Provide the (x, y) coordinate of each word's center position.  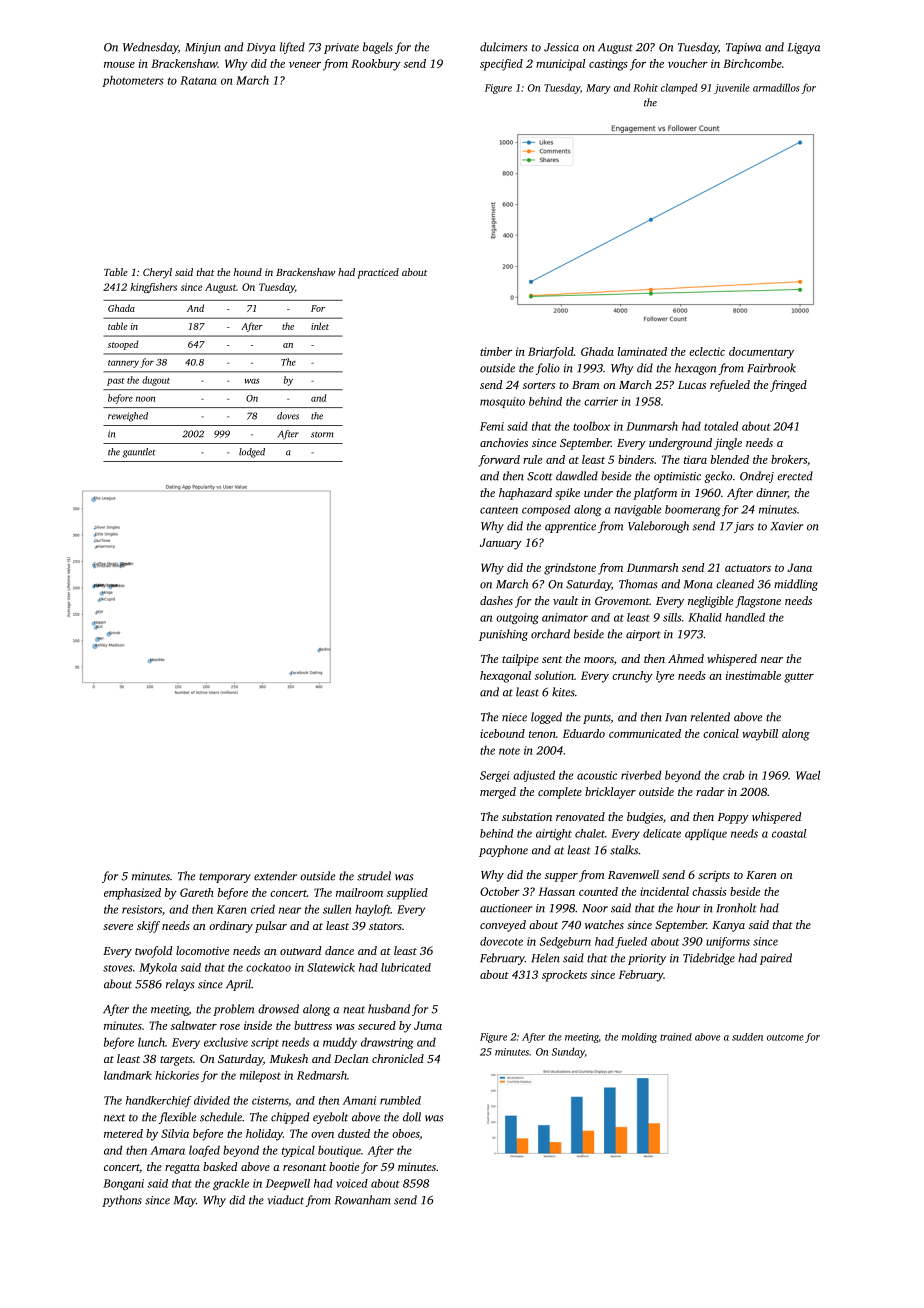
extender (275, 876)
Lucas (692, 385)
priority (647, 959)
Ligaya (804, 48)
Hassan (557, 891)
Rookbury (376, 65)
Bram (585, 385)
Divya (261, 48)
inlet (320, 326)
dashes (496, 600)
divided (212, 1100)
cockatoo (268, 967)
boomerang (692, 510)
